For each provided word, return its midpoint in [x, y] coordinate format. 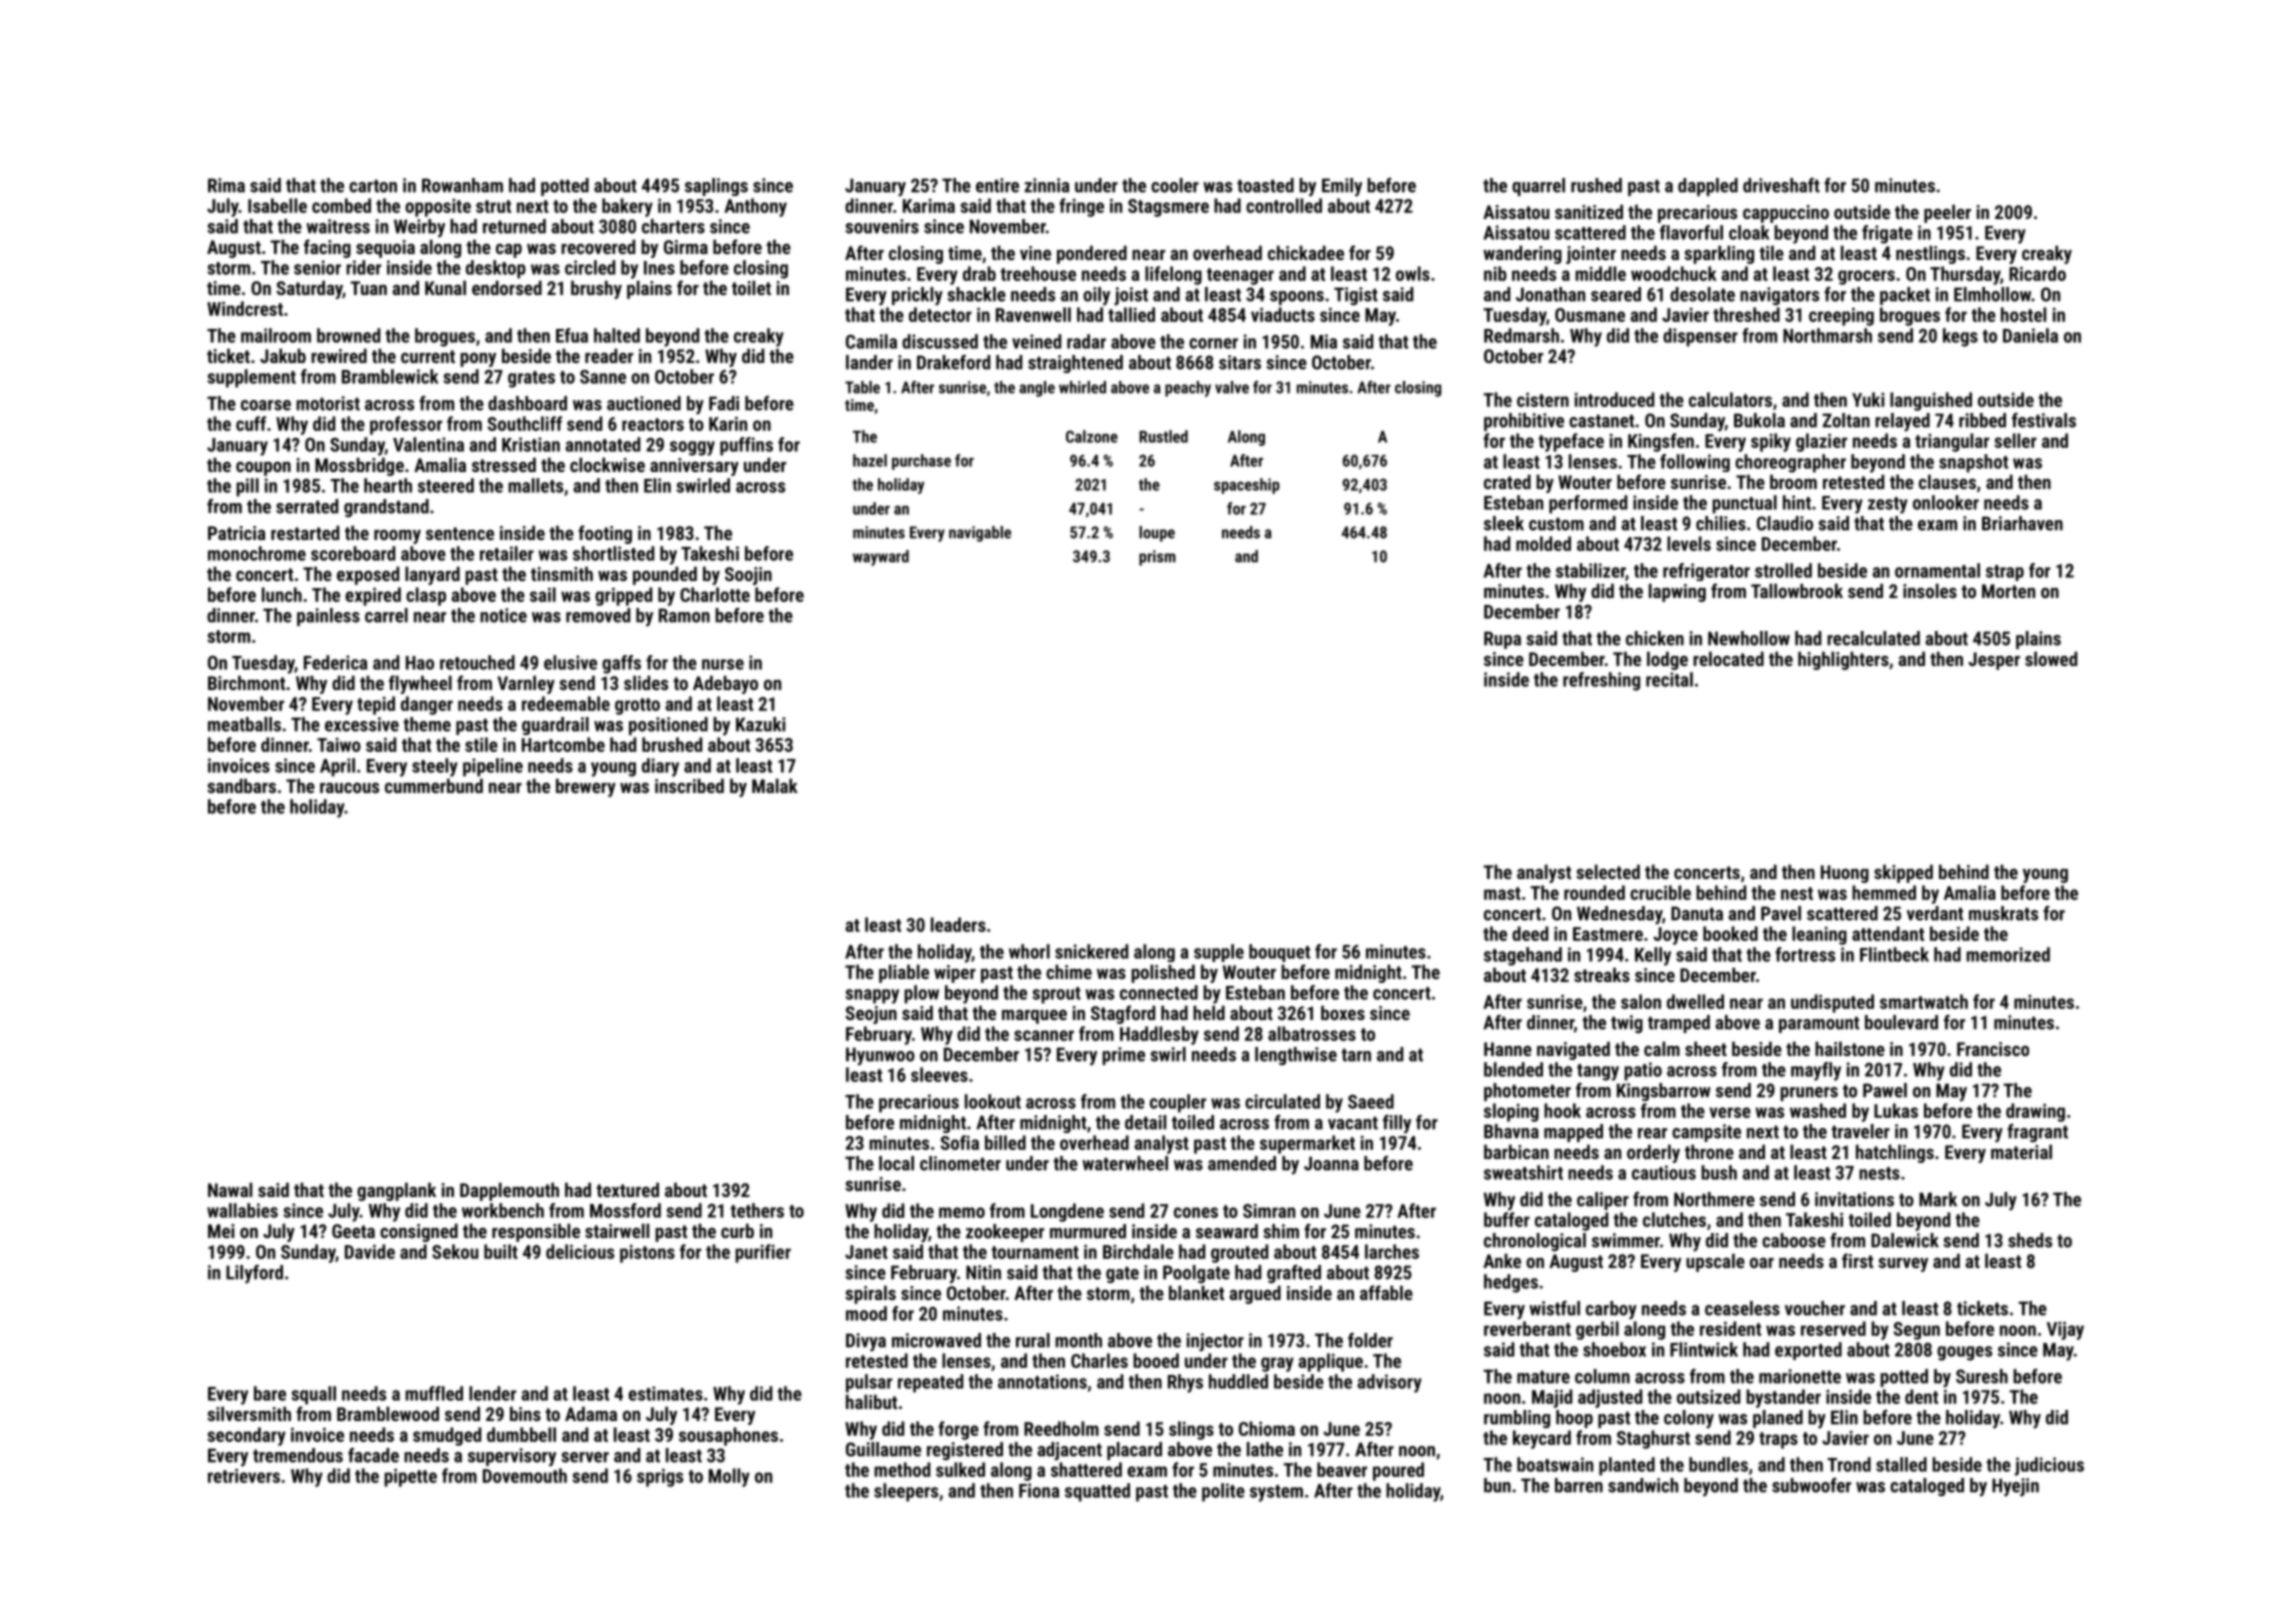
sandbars [241, 785]
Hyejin [2015, 1487]
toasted [1265, 185]
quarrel [1538, 187]
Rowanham [462, 185]
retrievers [244, 1475]
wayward [881, 558]
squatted [1097, 1492]
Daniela [2030, 335]
